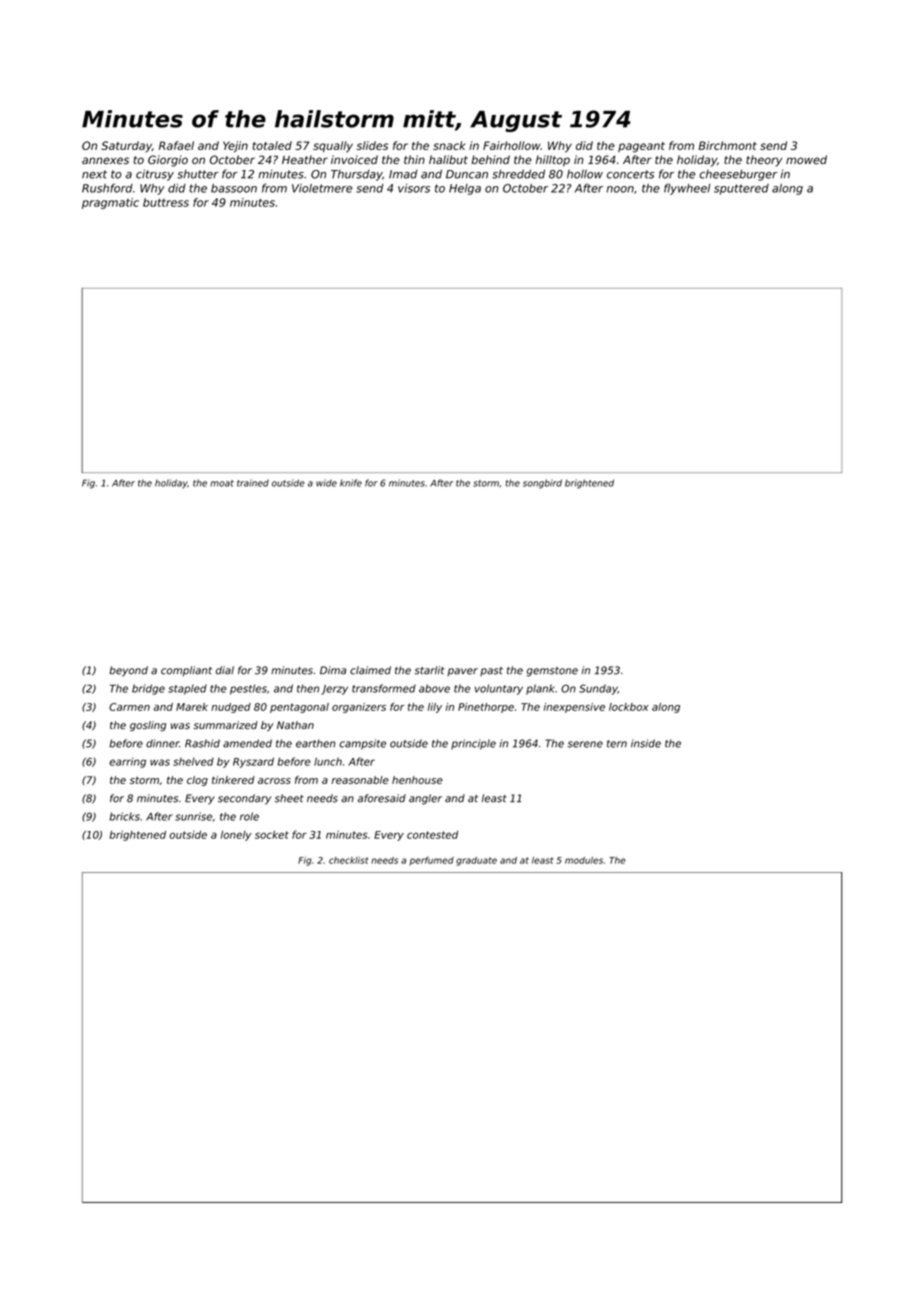  I want to click on claimed, so click(370, 670).
